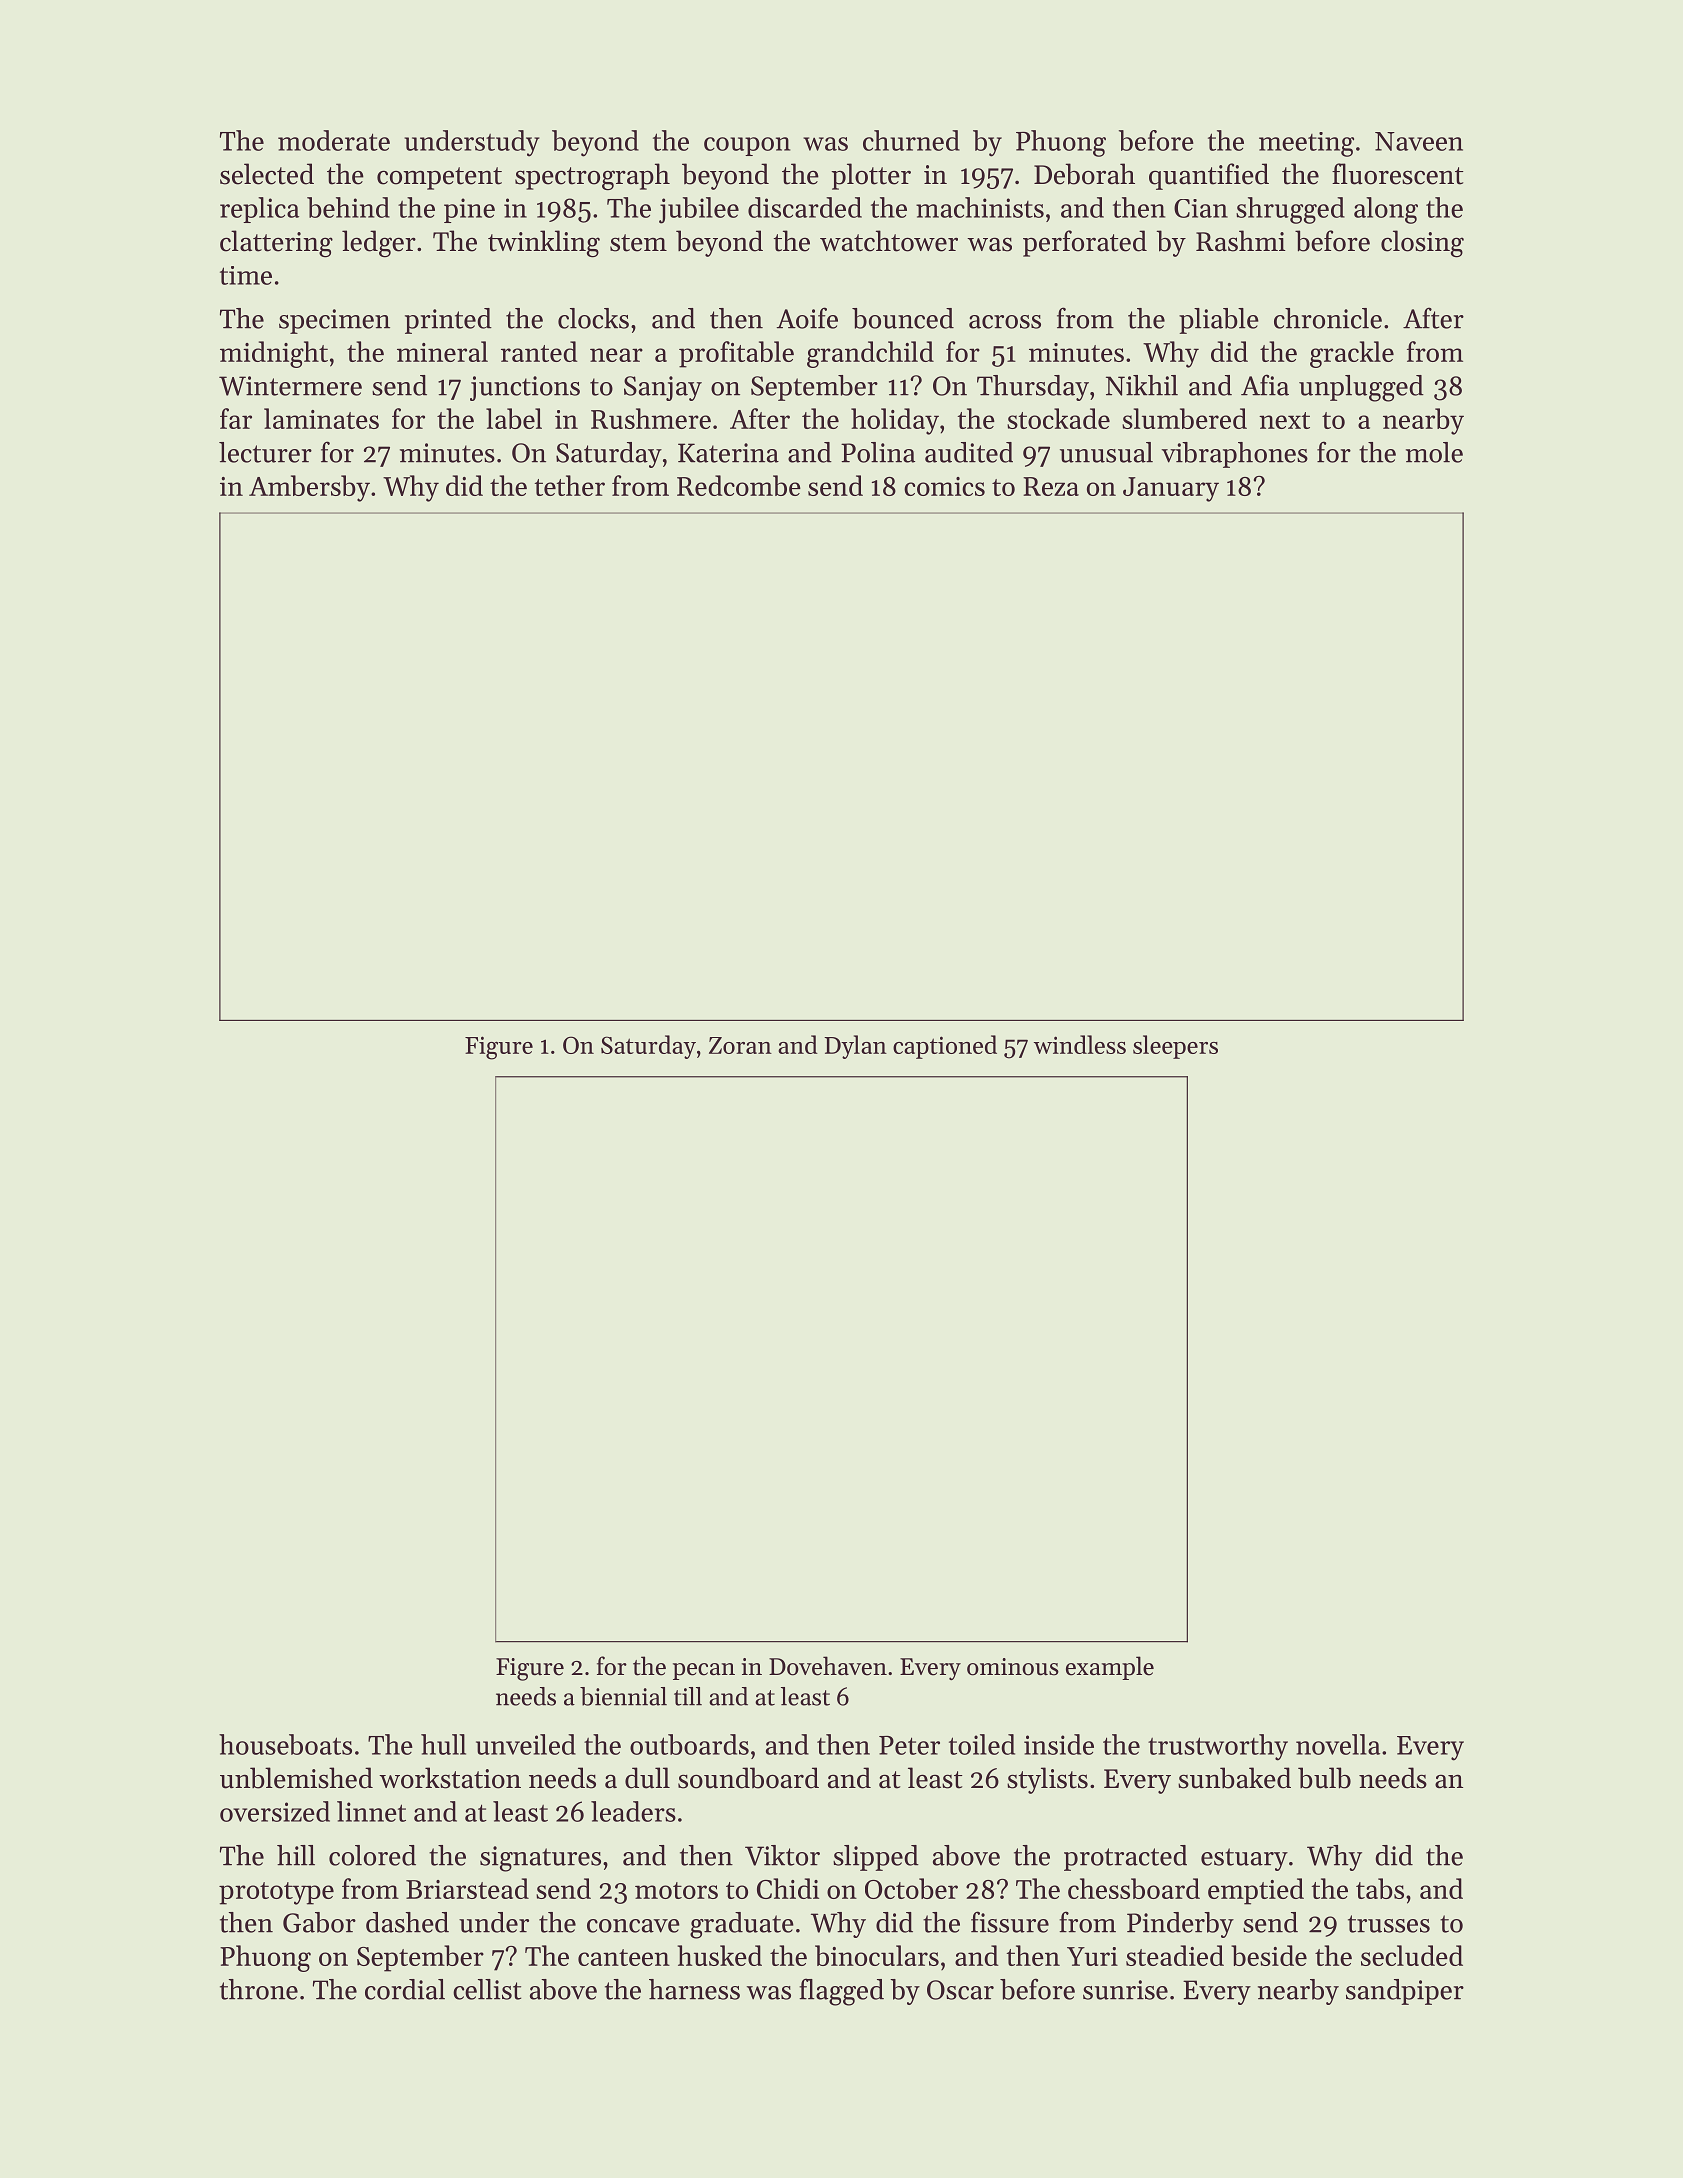 The image size is (1683, 2178). I want to click on sleepers, so click(1175, 1047).
